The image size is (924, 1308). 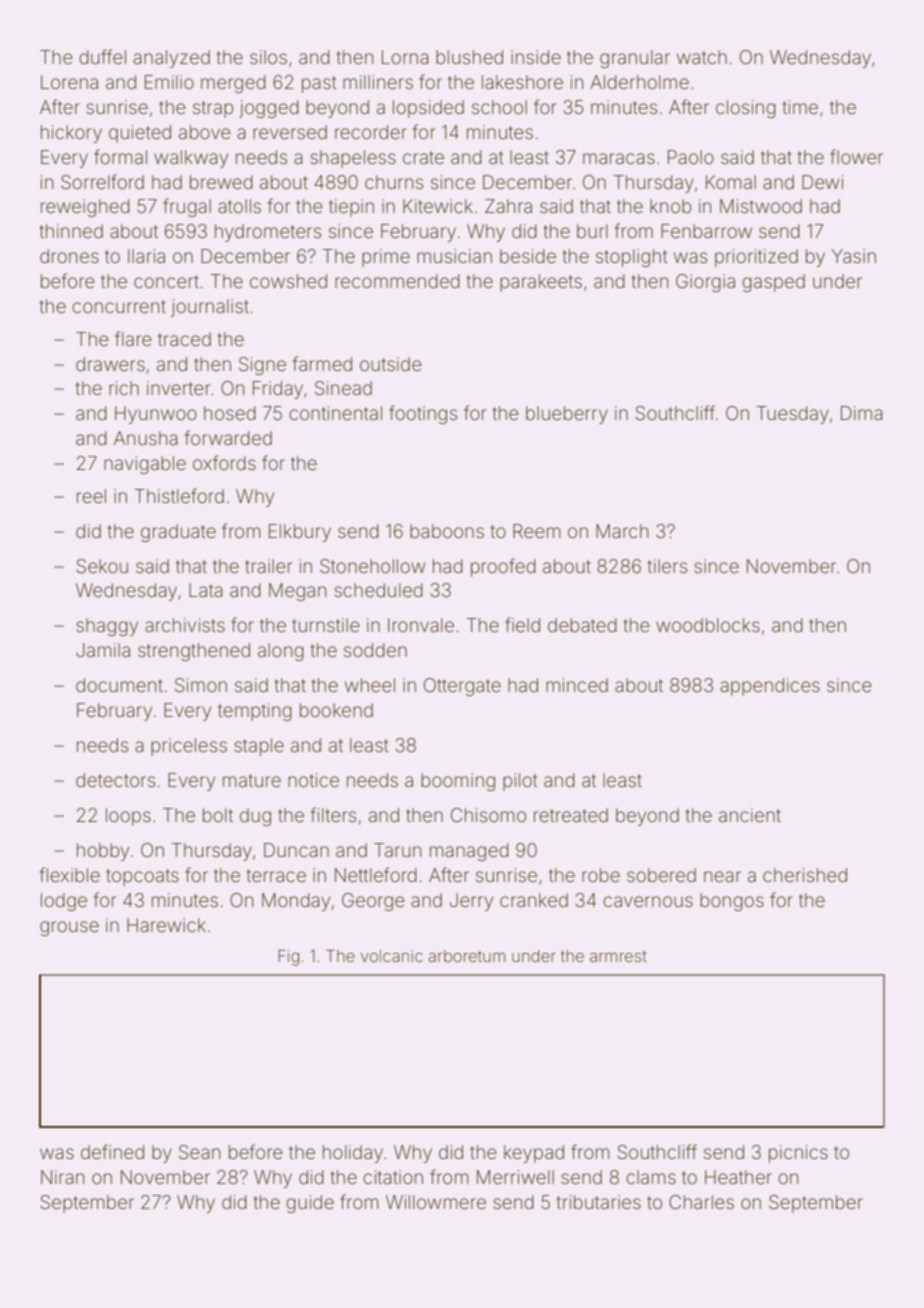 What do you see at coordinates (297, 592) in the document?
I see `Megan` at bounding box center [297, 592].
